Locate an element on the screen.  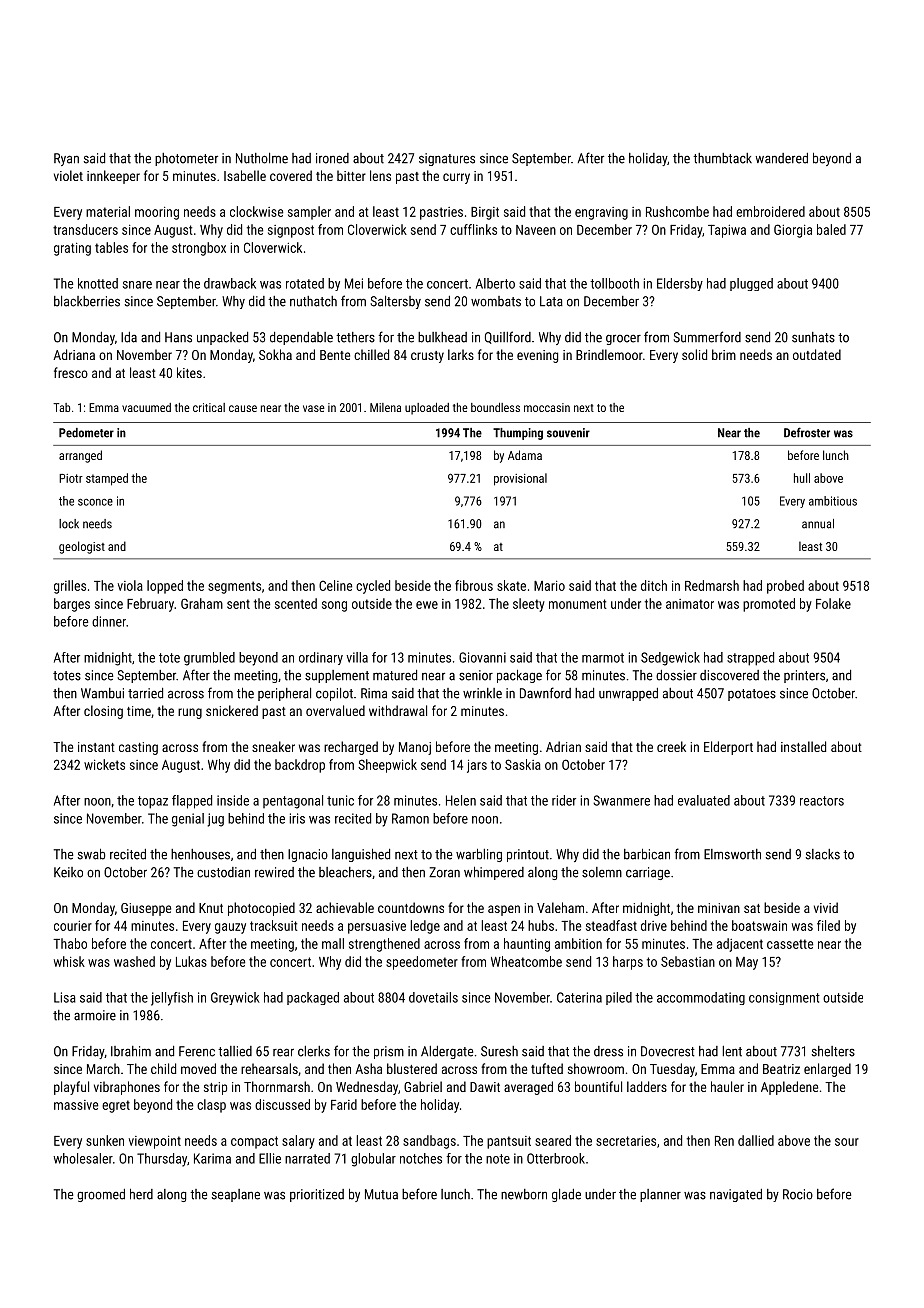
wickets is located at coordinates (104, 764).
